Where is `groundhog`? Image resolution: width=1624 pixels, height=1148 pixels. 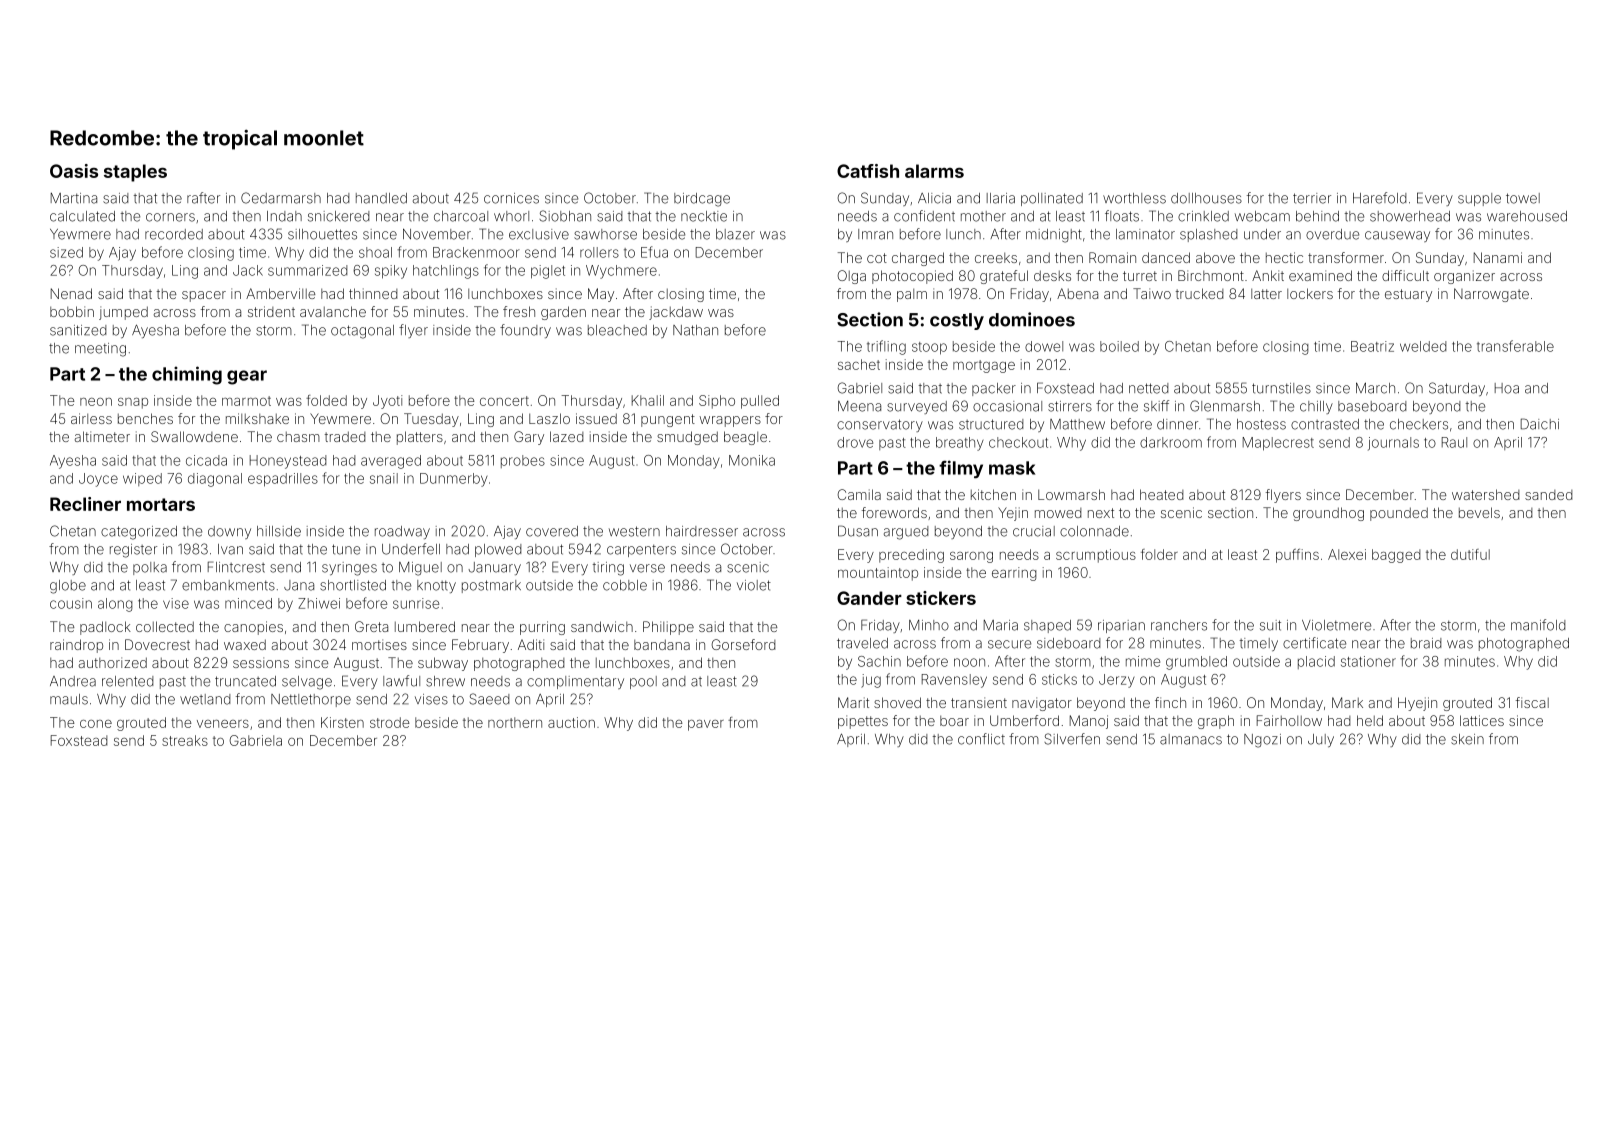
groundhog is located at coordinates (1328, 514).
